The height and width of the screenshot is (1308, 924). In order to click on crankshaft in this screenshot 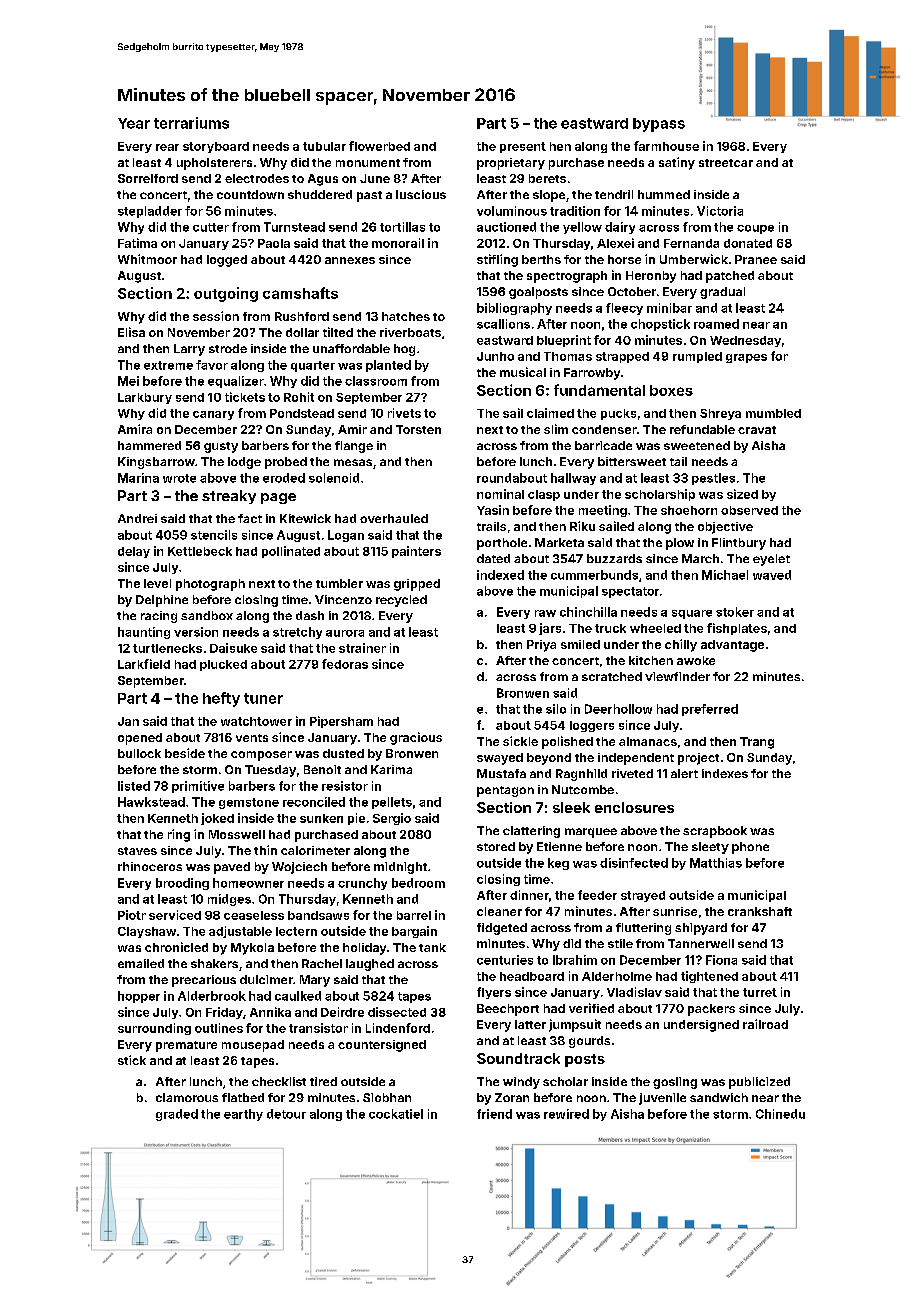, I will do `click(760, 911)`.
